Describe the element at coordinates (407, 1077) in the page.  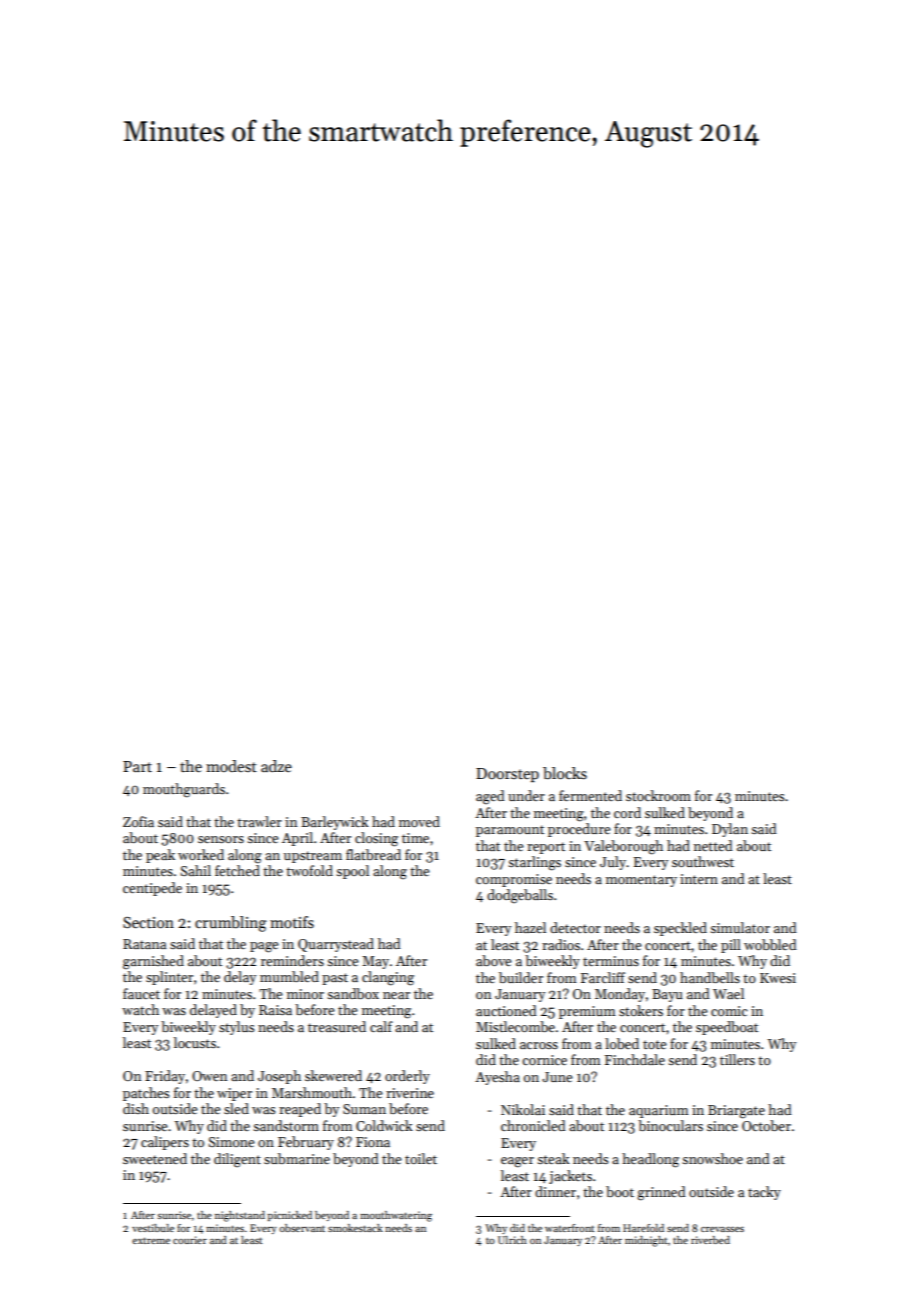
I see `orderly` at that location.
